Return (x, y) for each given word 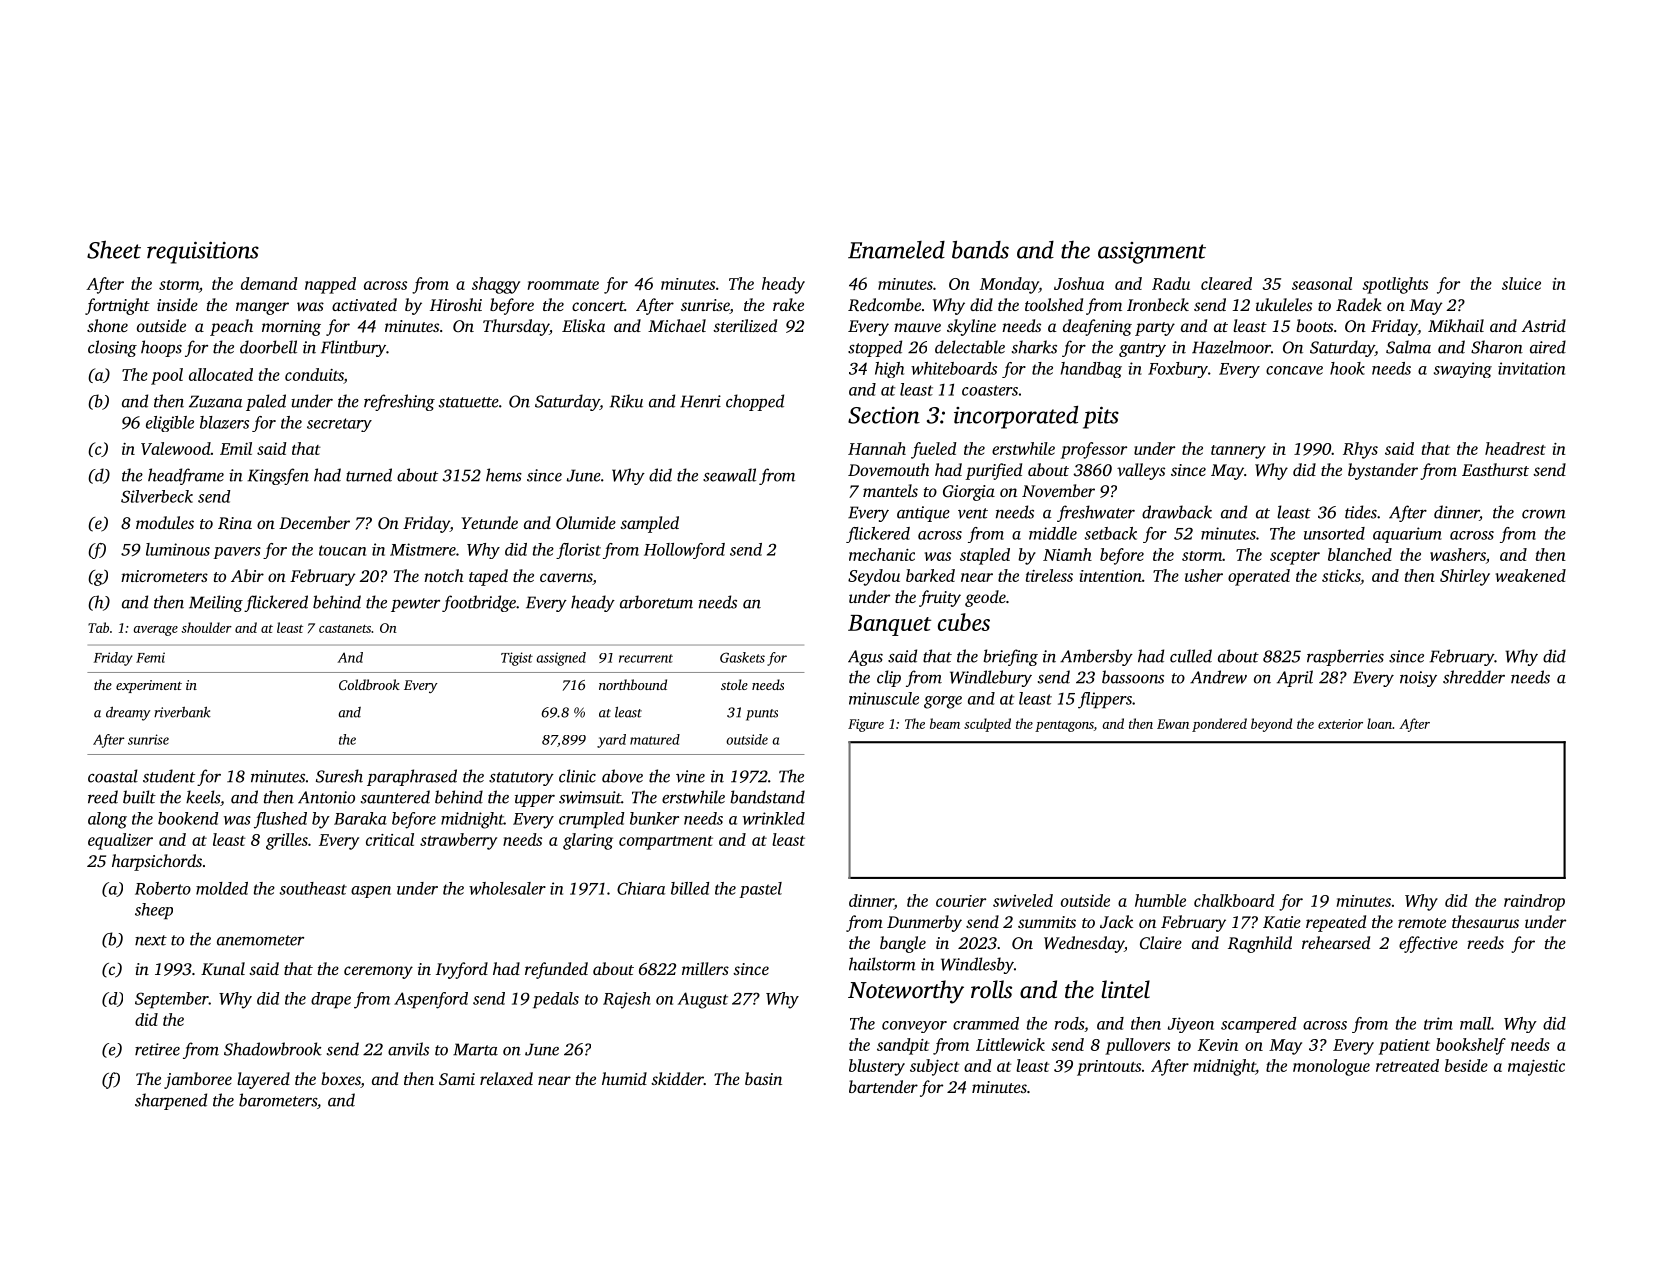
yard (611, 741)
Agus (865, 658)
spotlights (1395, 285)
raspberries (1345, 657)
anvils (408, 1049)
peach (231, 327)
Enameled (896, 250)
